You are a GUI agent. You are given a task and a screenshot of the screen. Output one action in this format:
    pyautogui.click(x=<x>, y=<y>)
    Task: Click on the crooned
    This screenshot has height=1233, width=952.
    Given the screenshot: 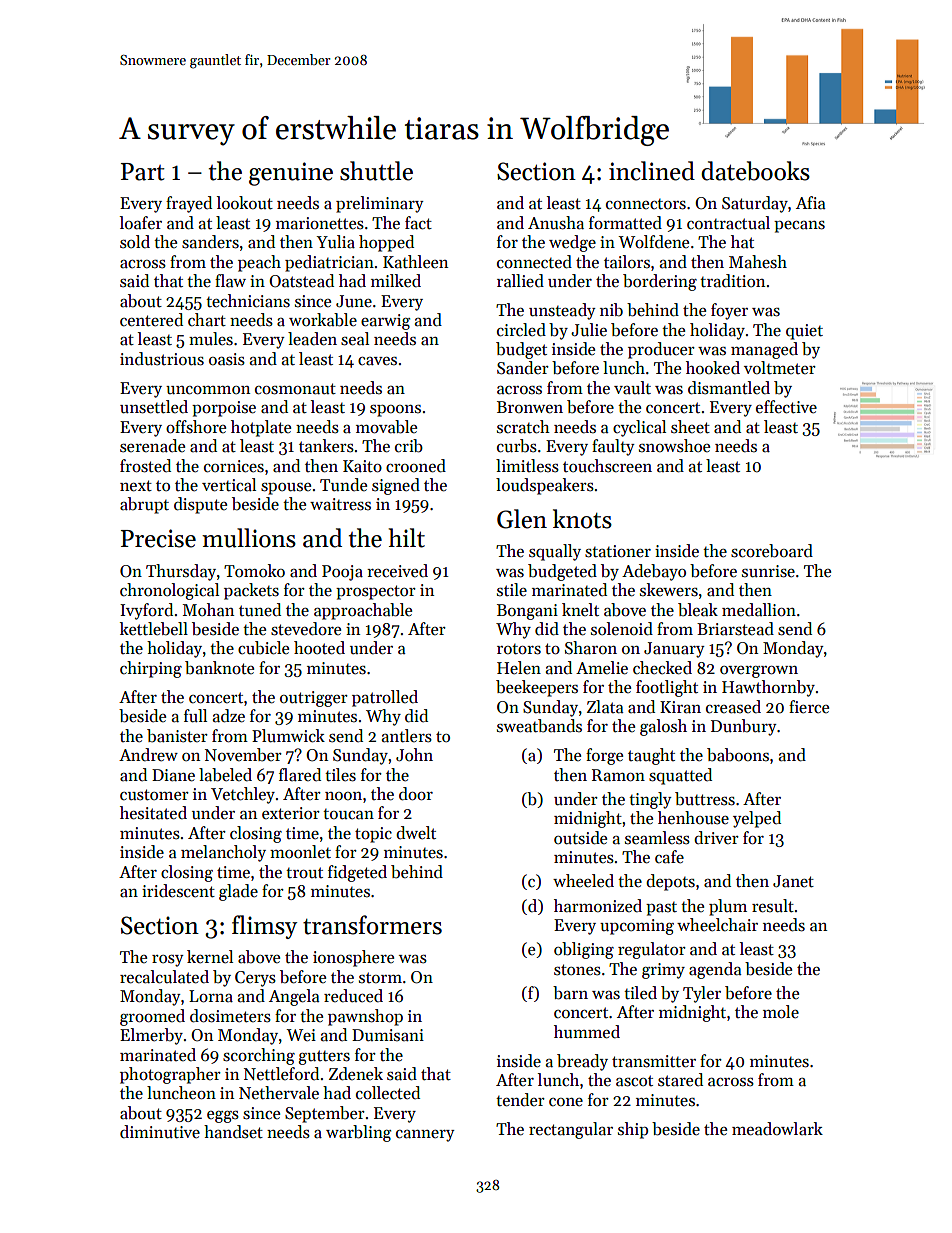 What is the action you would take?
    pyautogui.click(x=416, y=466)
